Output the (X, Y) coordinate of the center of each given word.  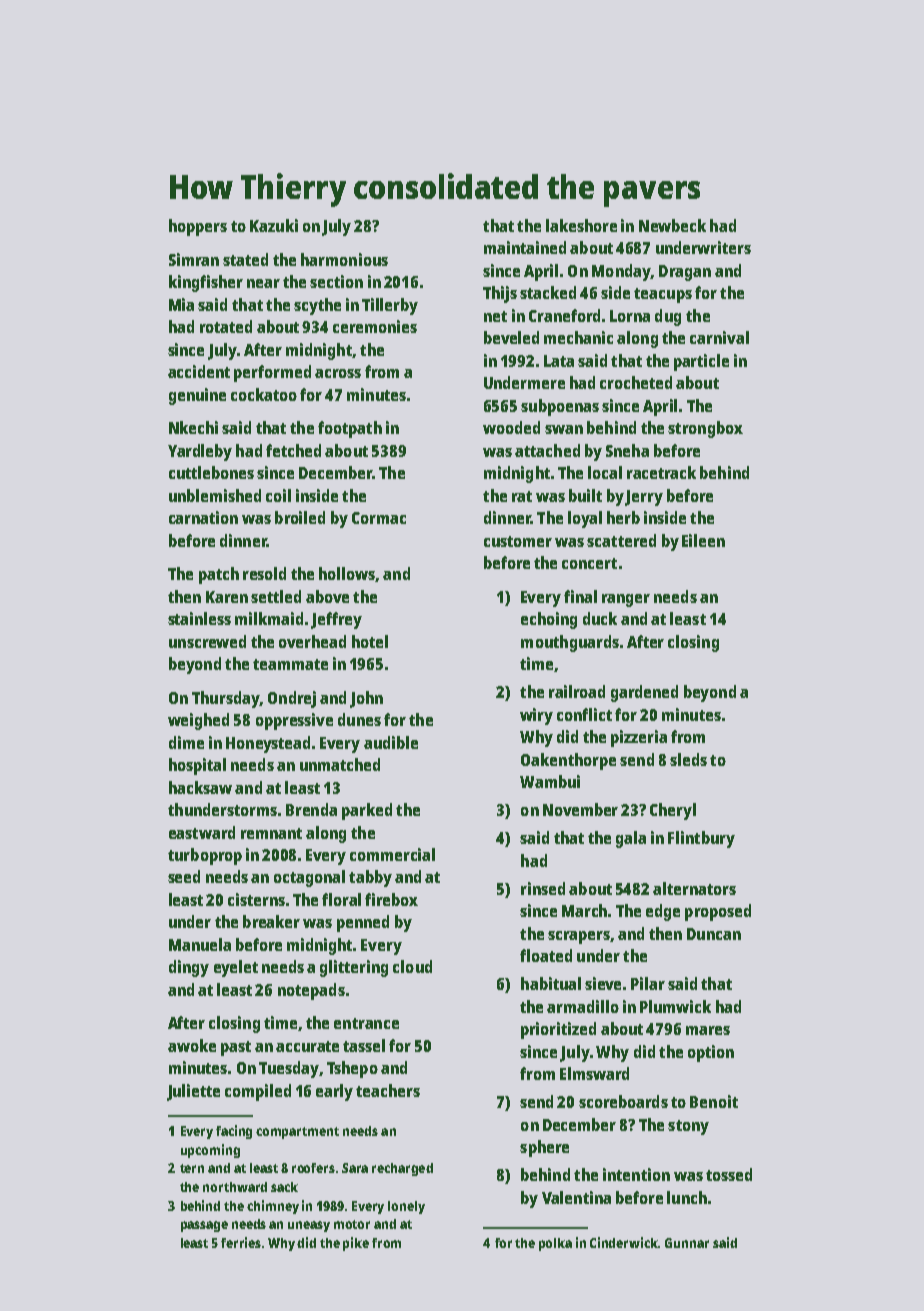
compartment (297, 1133)
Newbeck (672, 225)
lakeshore (581, 225)
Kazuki (274, 225)
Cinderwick (624, 1242)
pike (356, 1244)
